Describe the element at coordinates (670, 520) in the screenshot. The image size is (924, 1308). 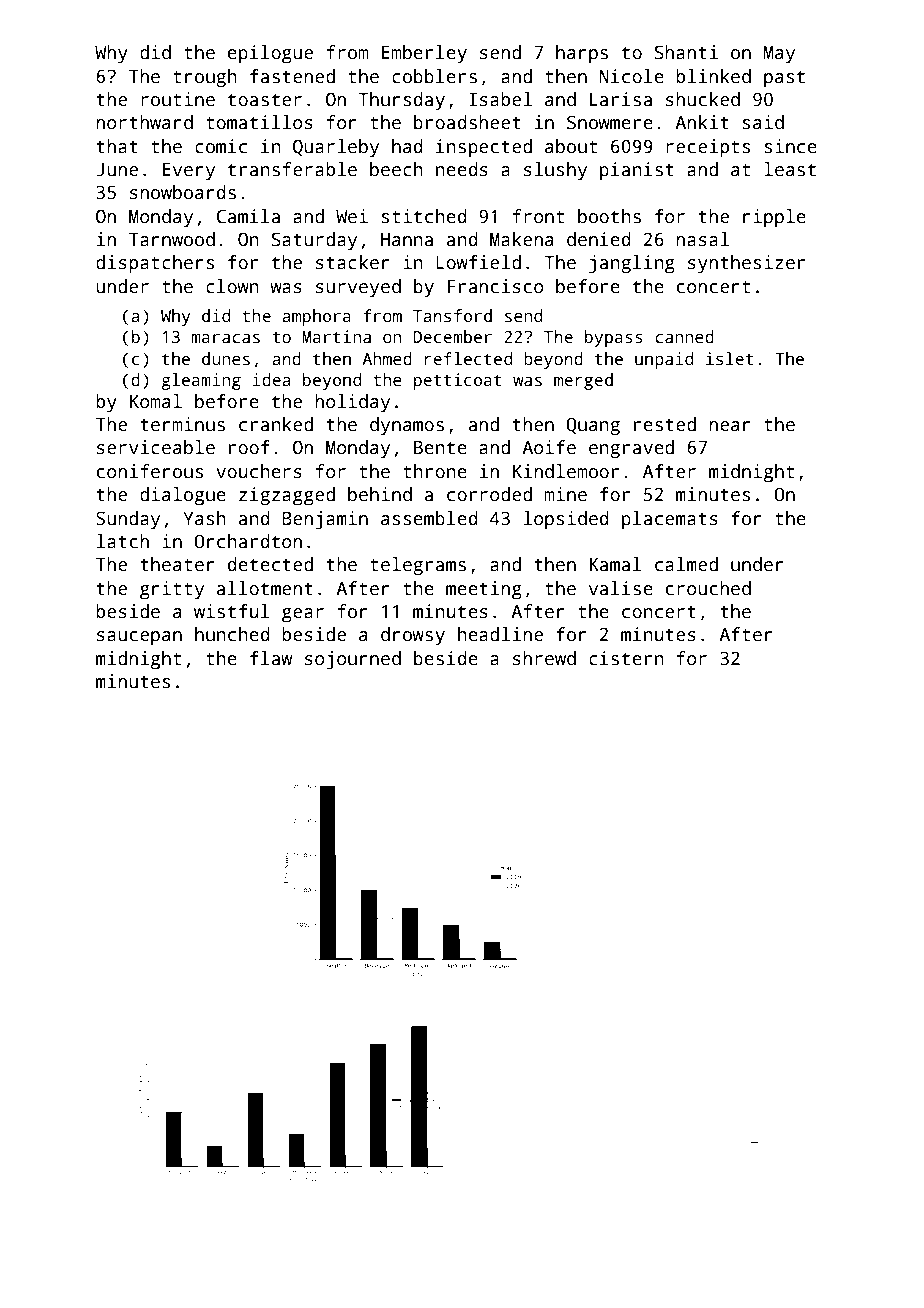
I see `placemats` at that location.
